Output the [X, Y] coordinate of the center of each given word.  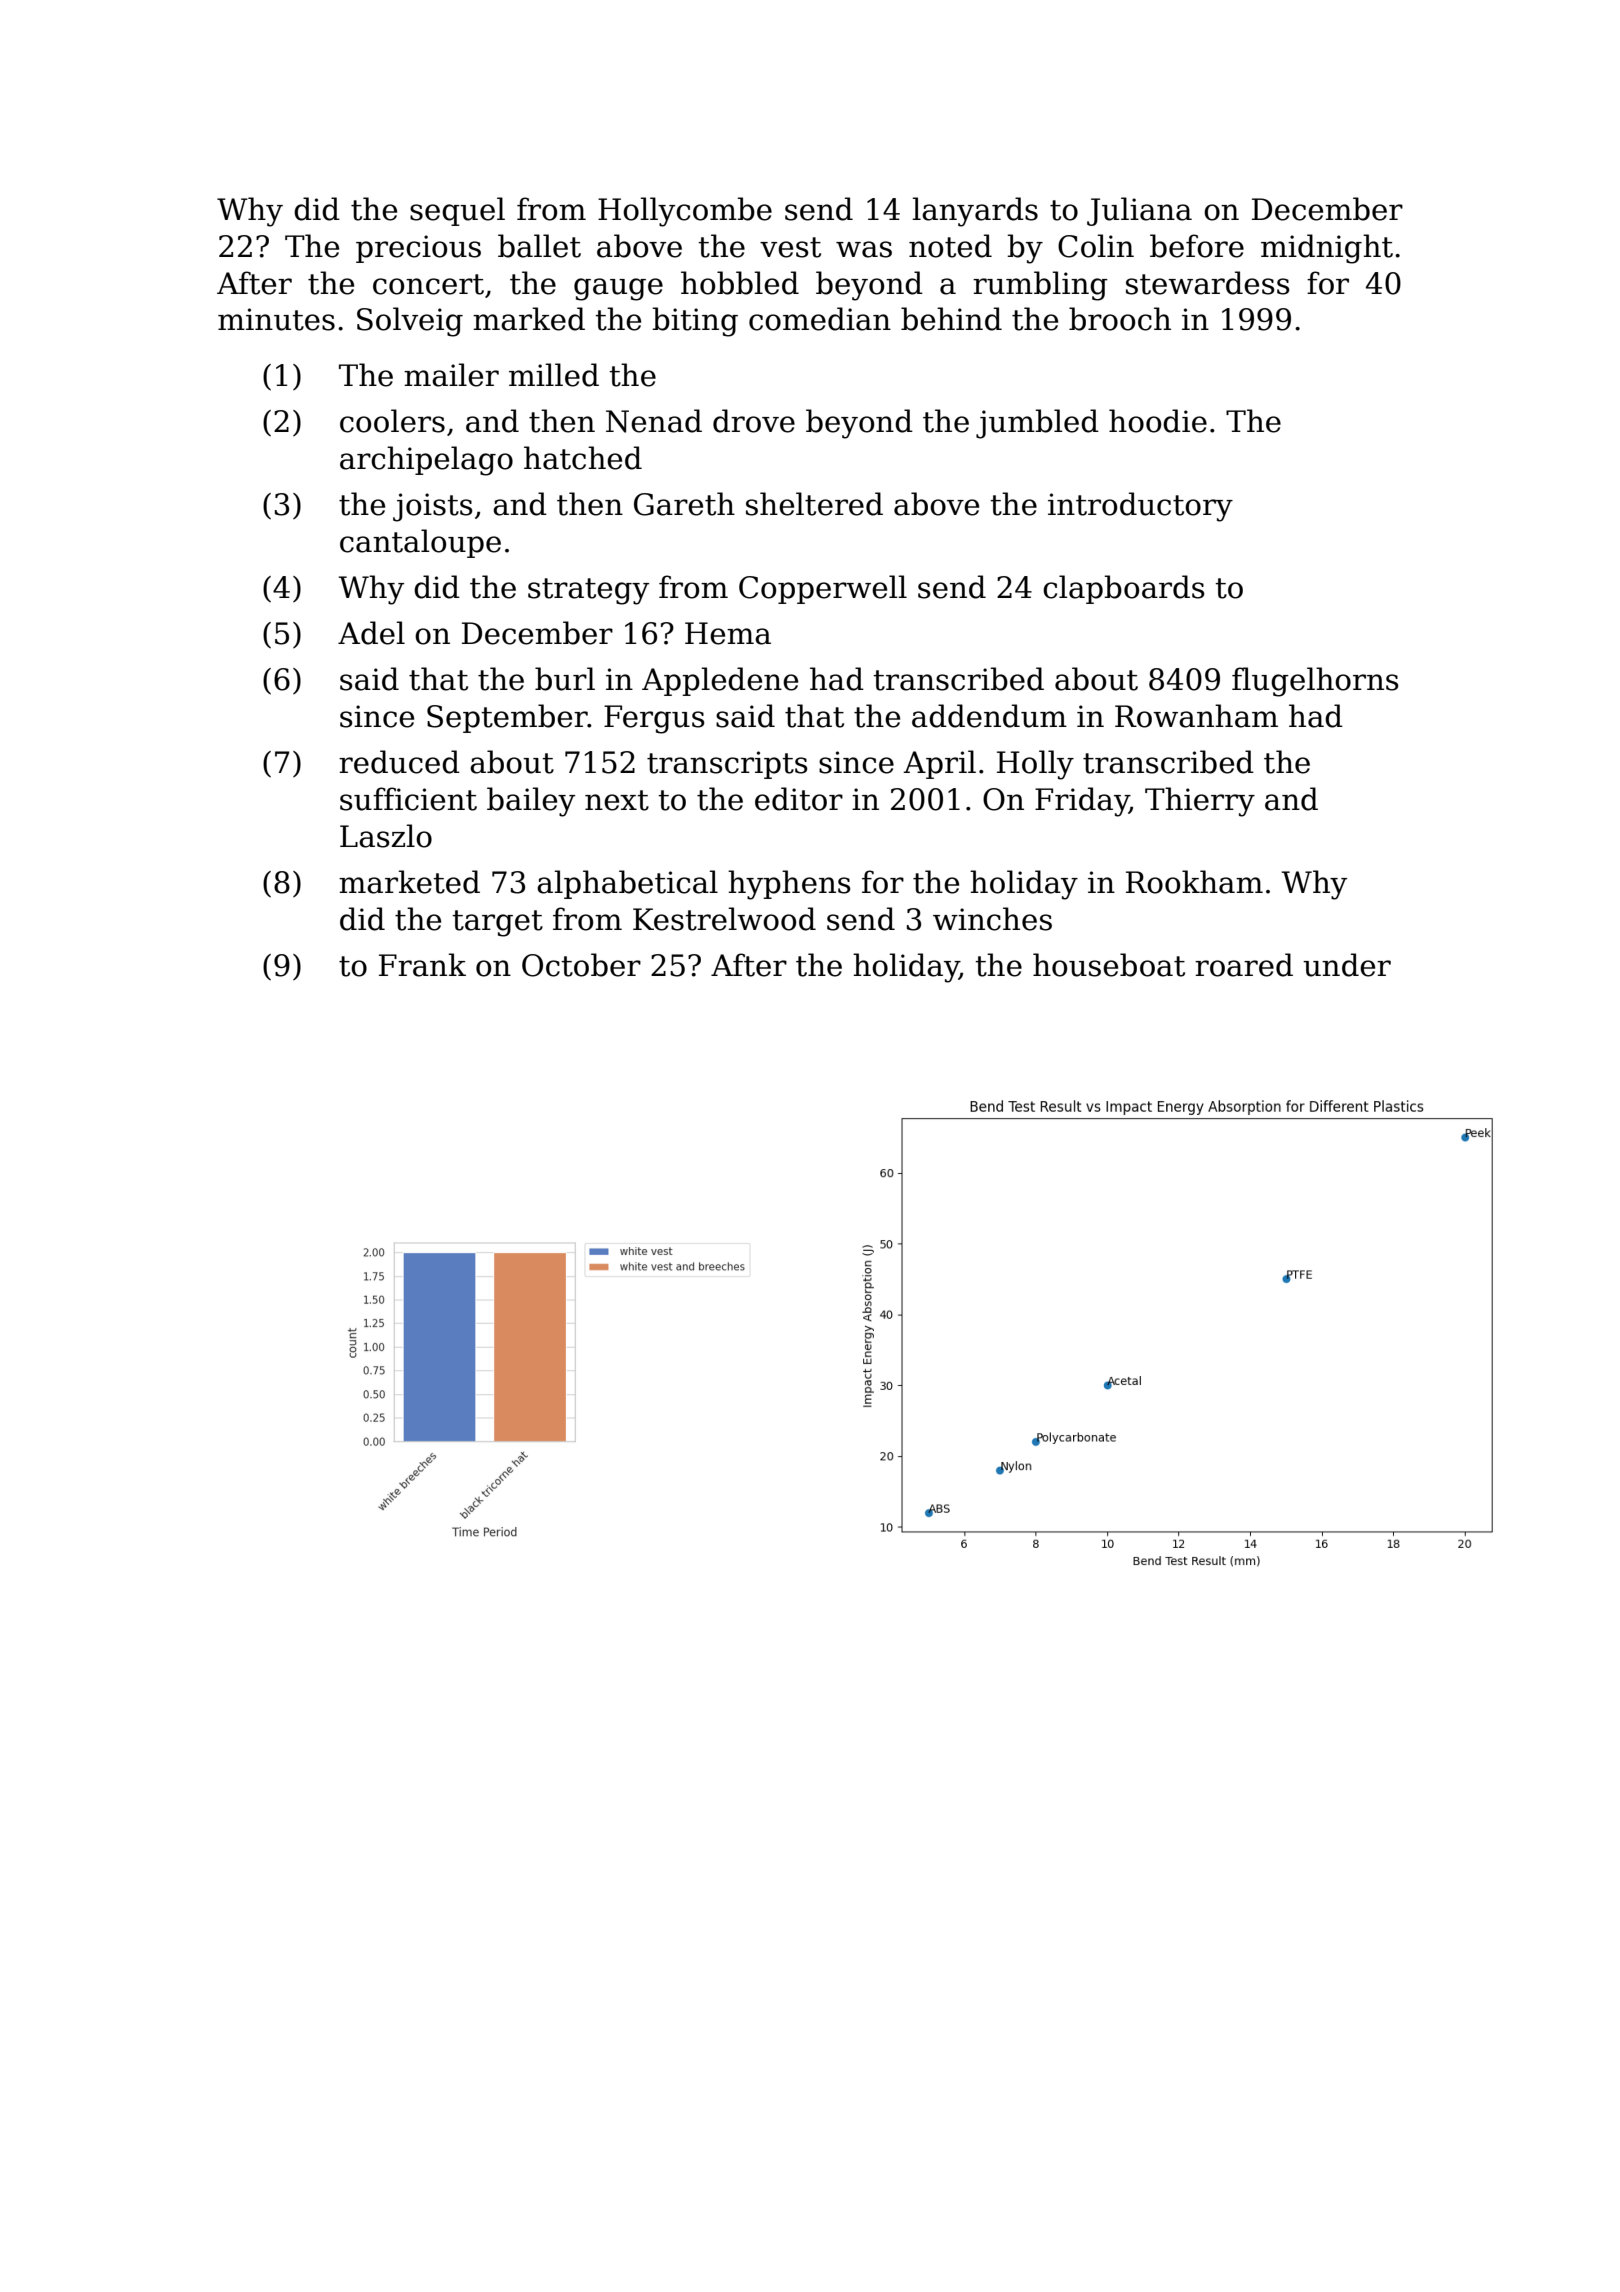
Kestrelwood [724, 919]
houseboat [1109, 965]
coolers [392, 421]
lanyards [975, 212]
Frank [422, 965]
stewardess [1208, 283]
